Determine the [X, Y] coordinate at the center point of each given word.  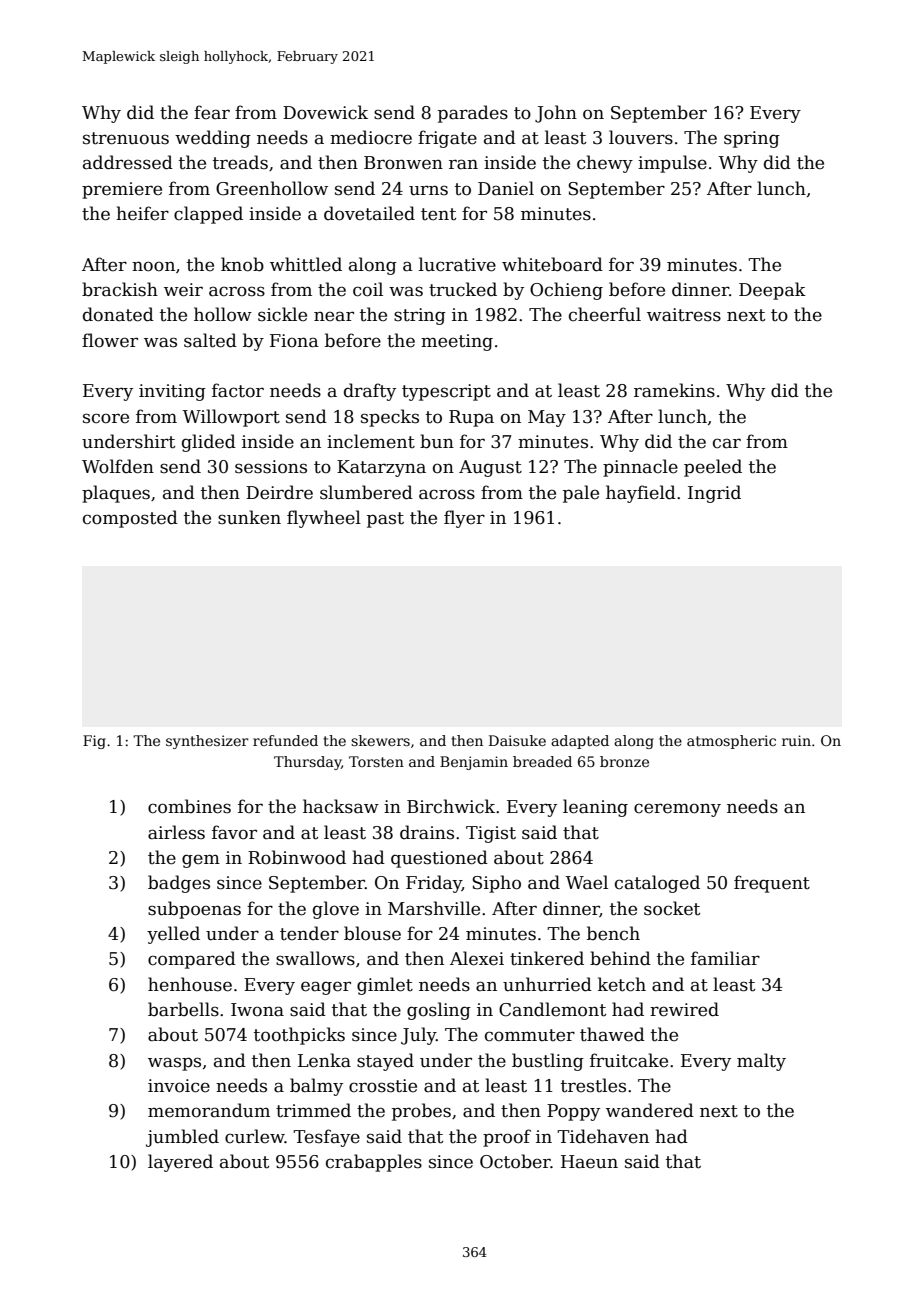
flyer [464, 519]
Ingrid [714, 494]
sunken [249, 517]
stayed [385, 1062]
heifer [142, 213]
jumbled [182, 1138]
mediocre [371, 137]
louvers [641, 137]
